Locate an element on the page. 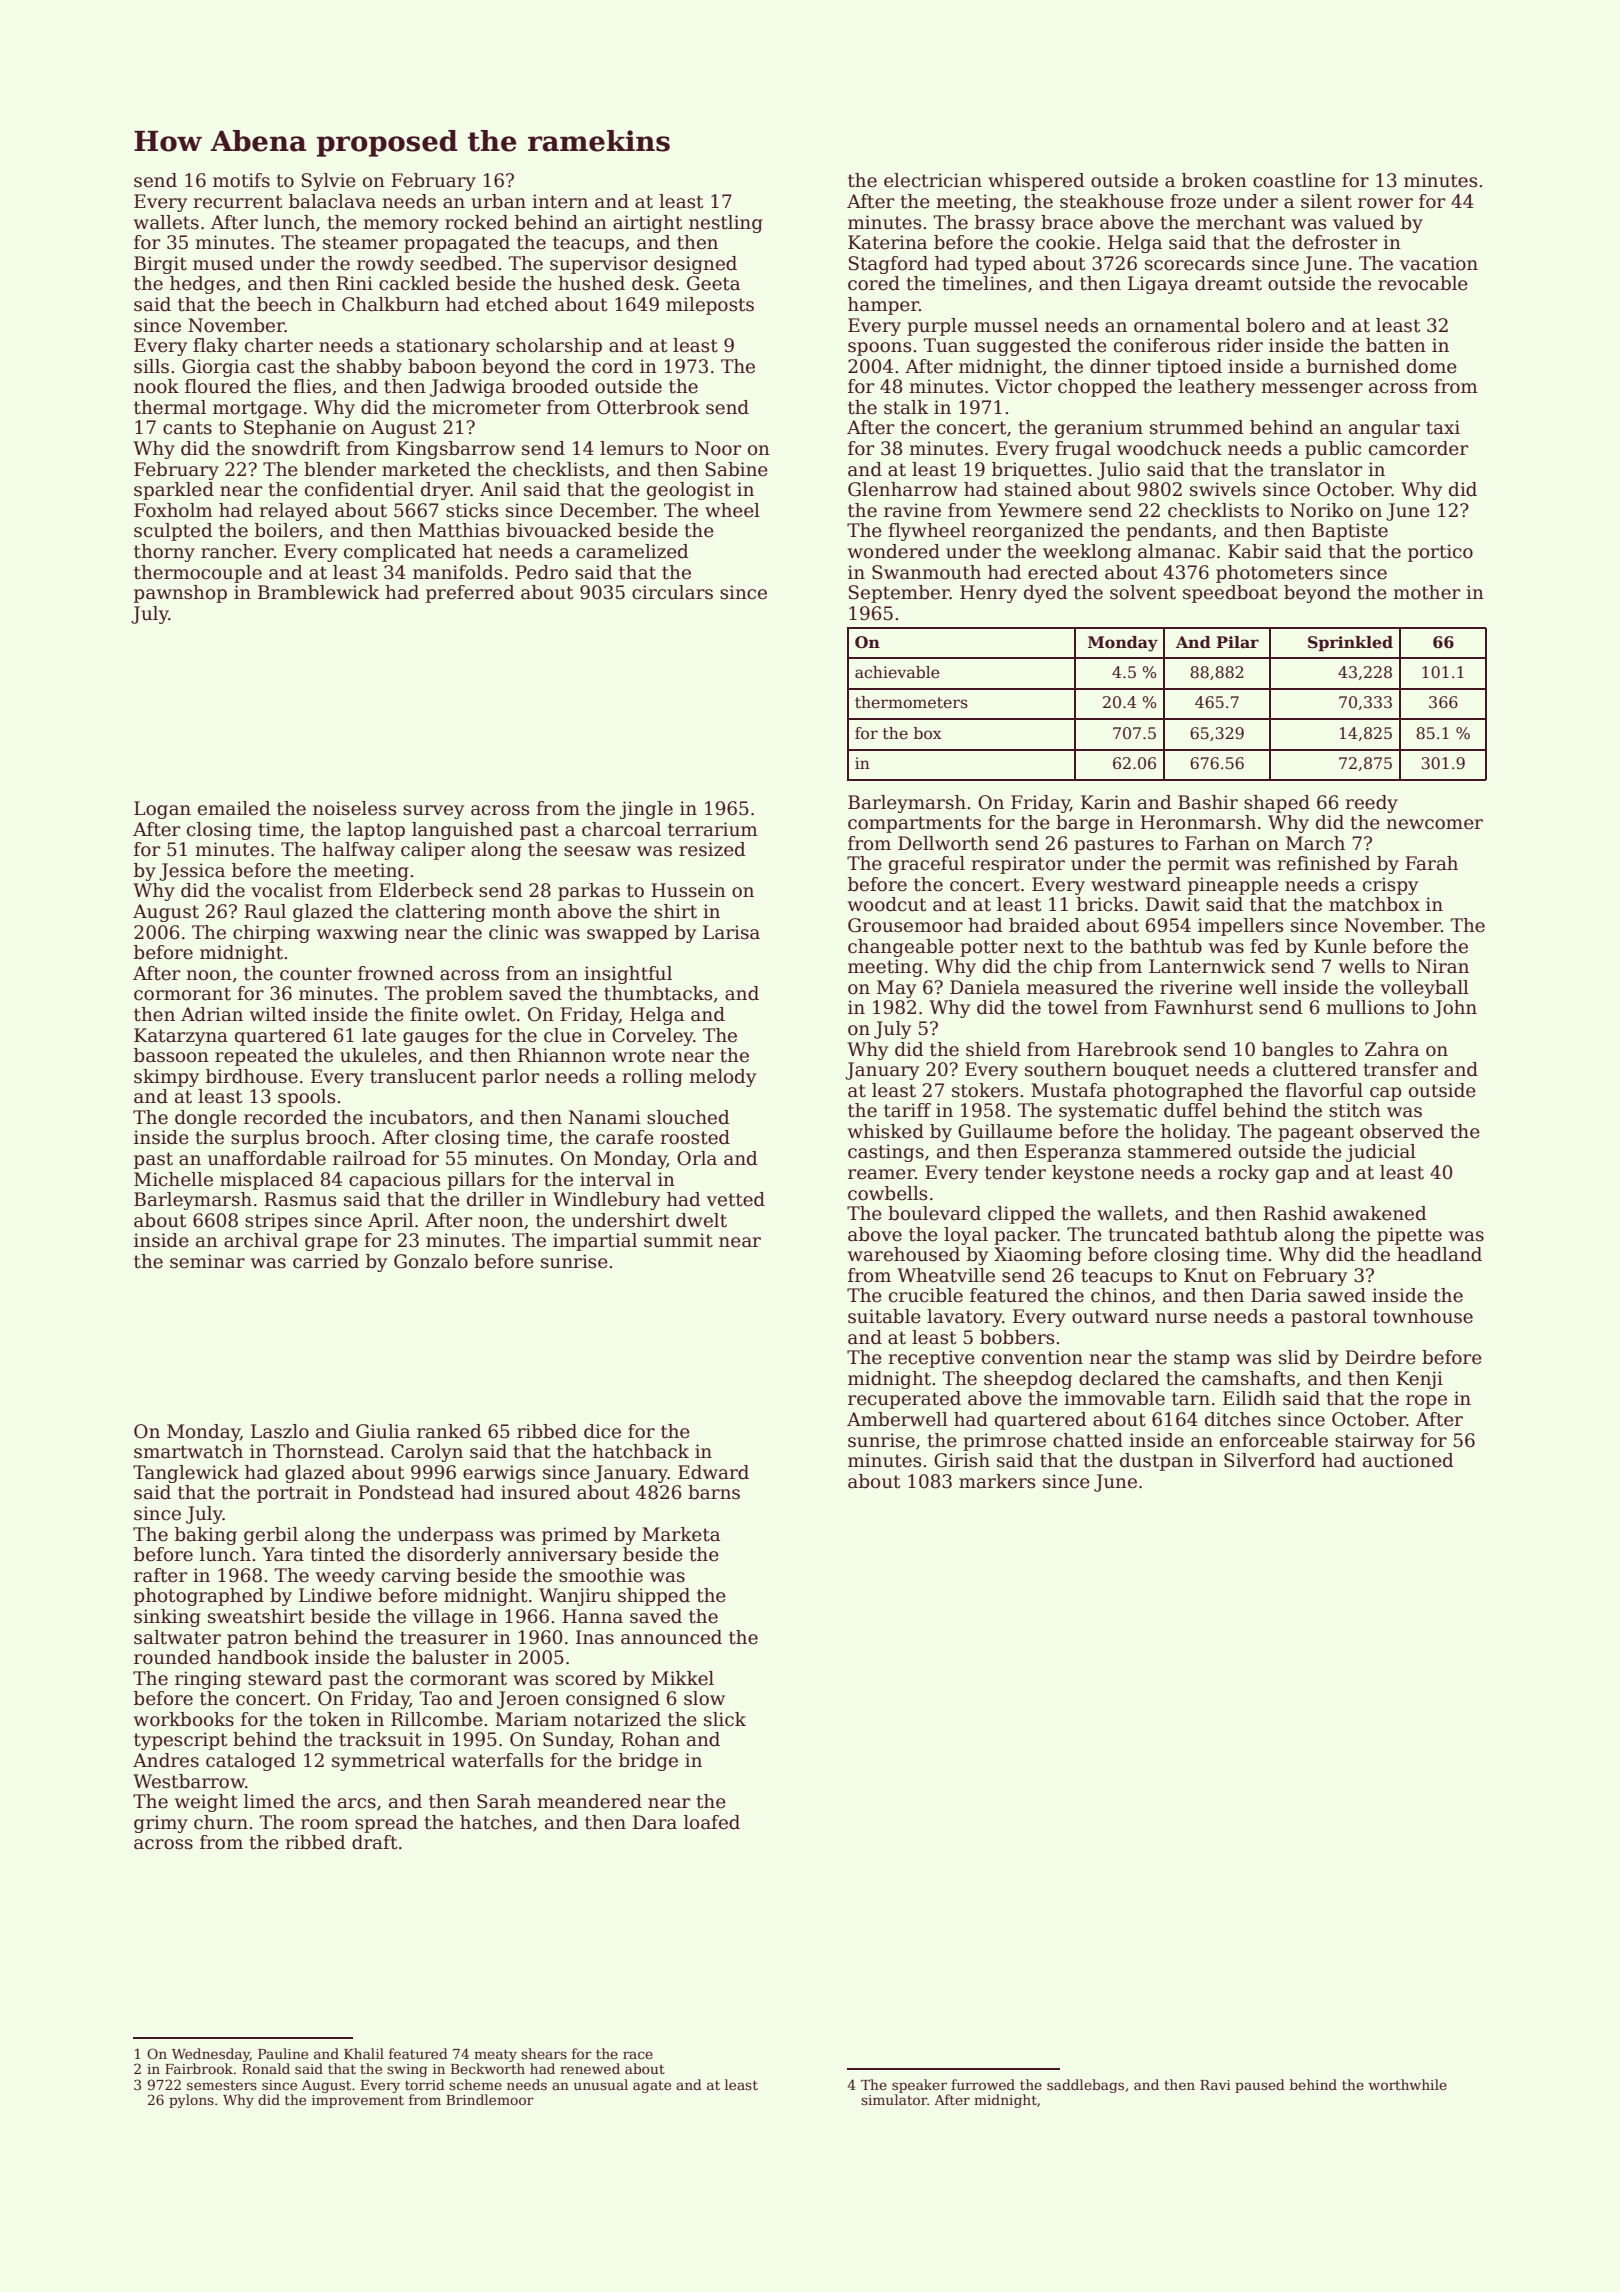  simulator is located at coordinates (894, 2099).
